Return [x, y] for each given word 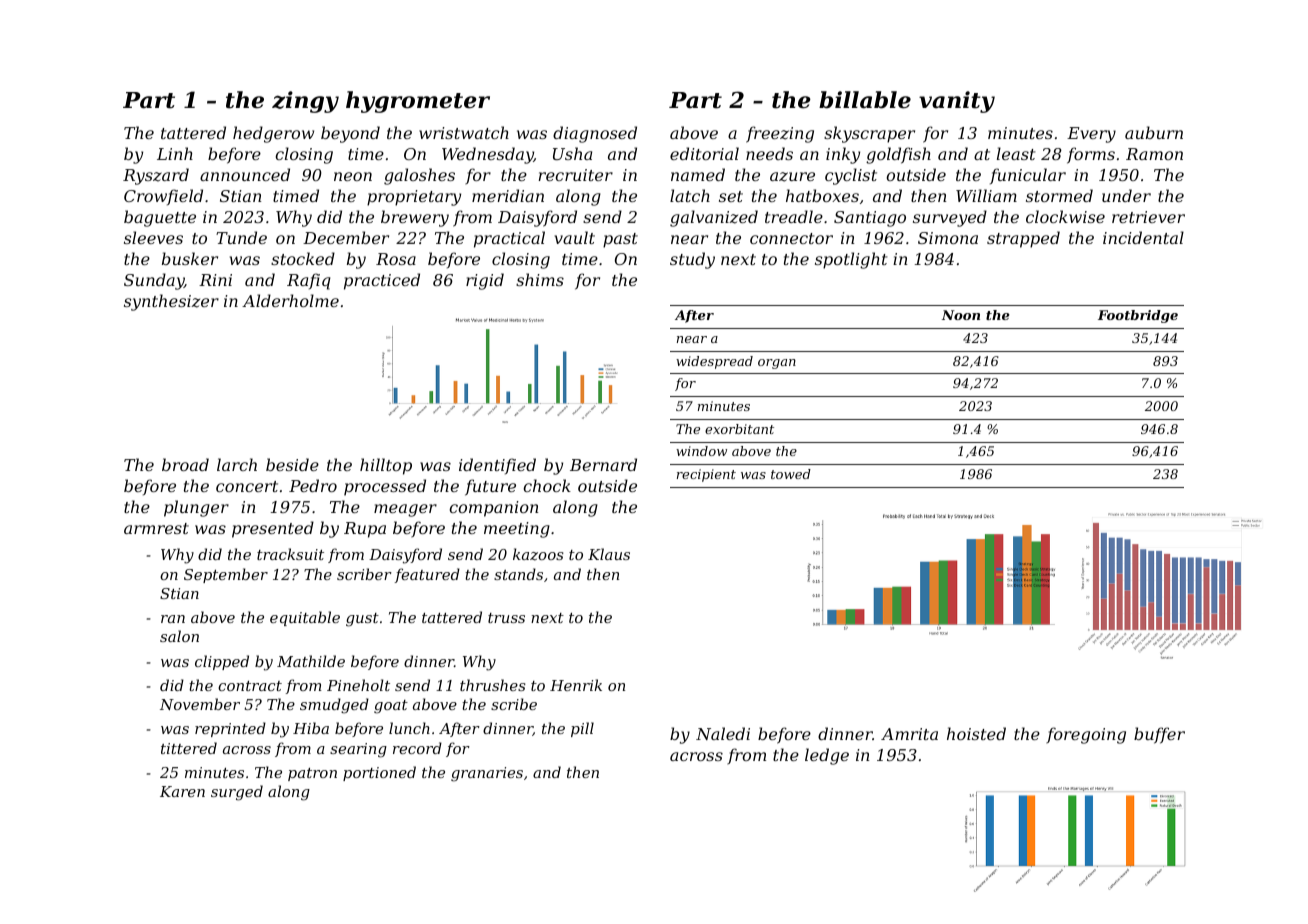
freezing [780, 134]
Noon [961, 315]
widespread [714, 362]
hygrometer [418, 102]
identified [497, 466]
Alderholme [290, 300]
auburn [1154, 132]
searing [358, 750]
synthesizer [171, 302]
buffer [1159, 735]
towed [791, 474]
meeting [517, 530]
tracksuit [290, 554]
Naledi [723, 733]
